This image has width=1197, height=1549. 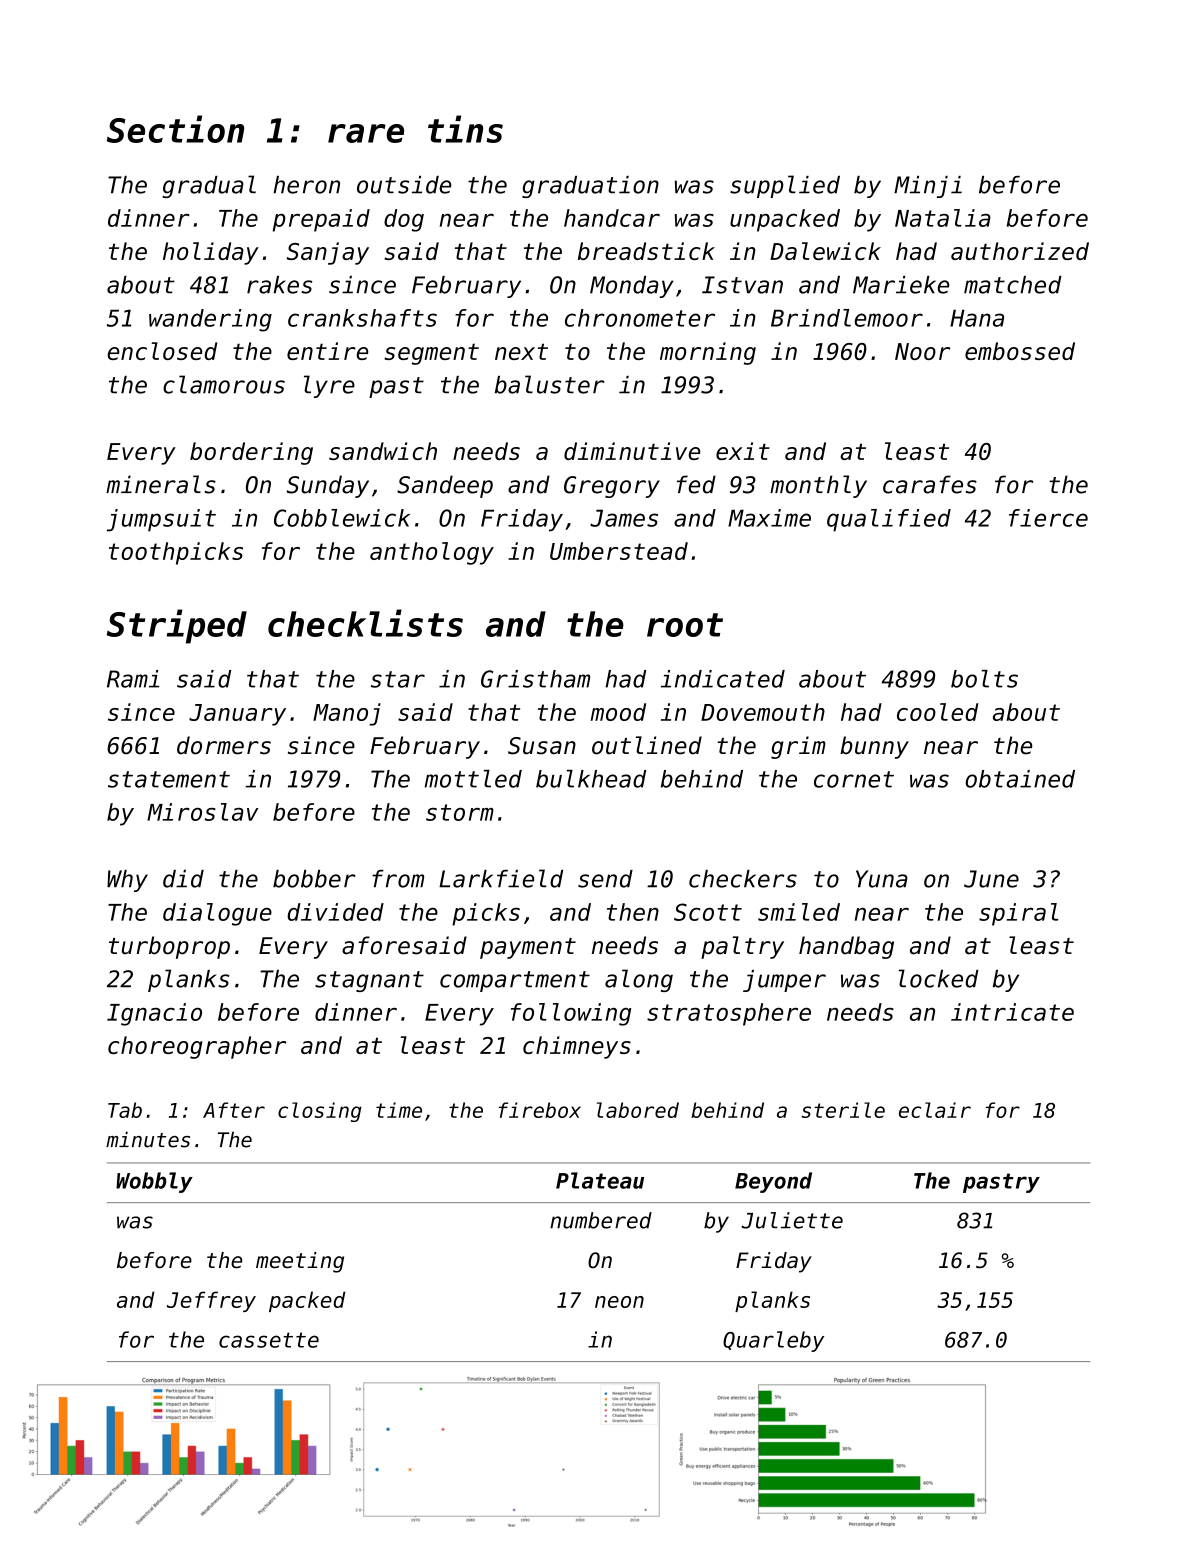 What do you see at coordinates (269, 1340) in the image?
I see `cassette` at bounding box center [269, 1340].
